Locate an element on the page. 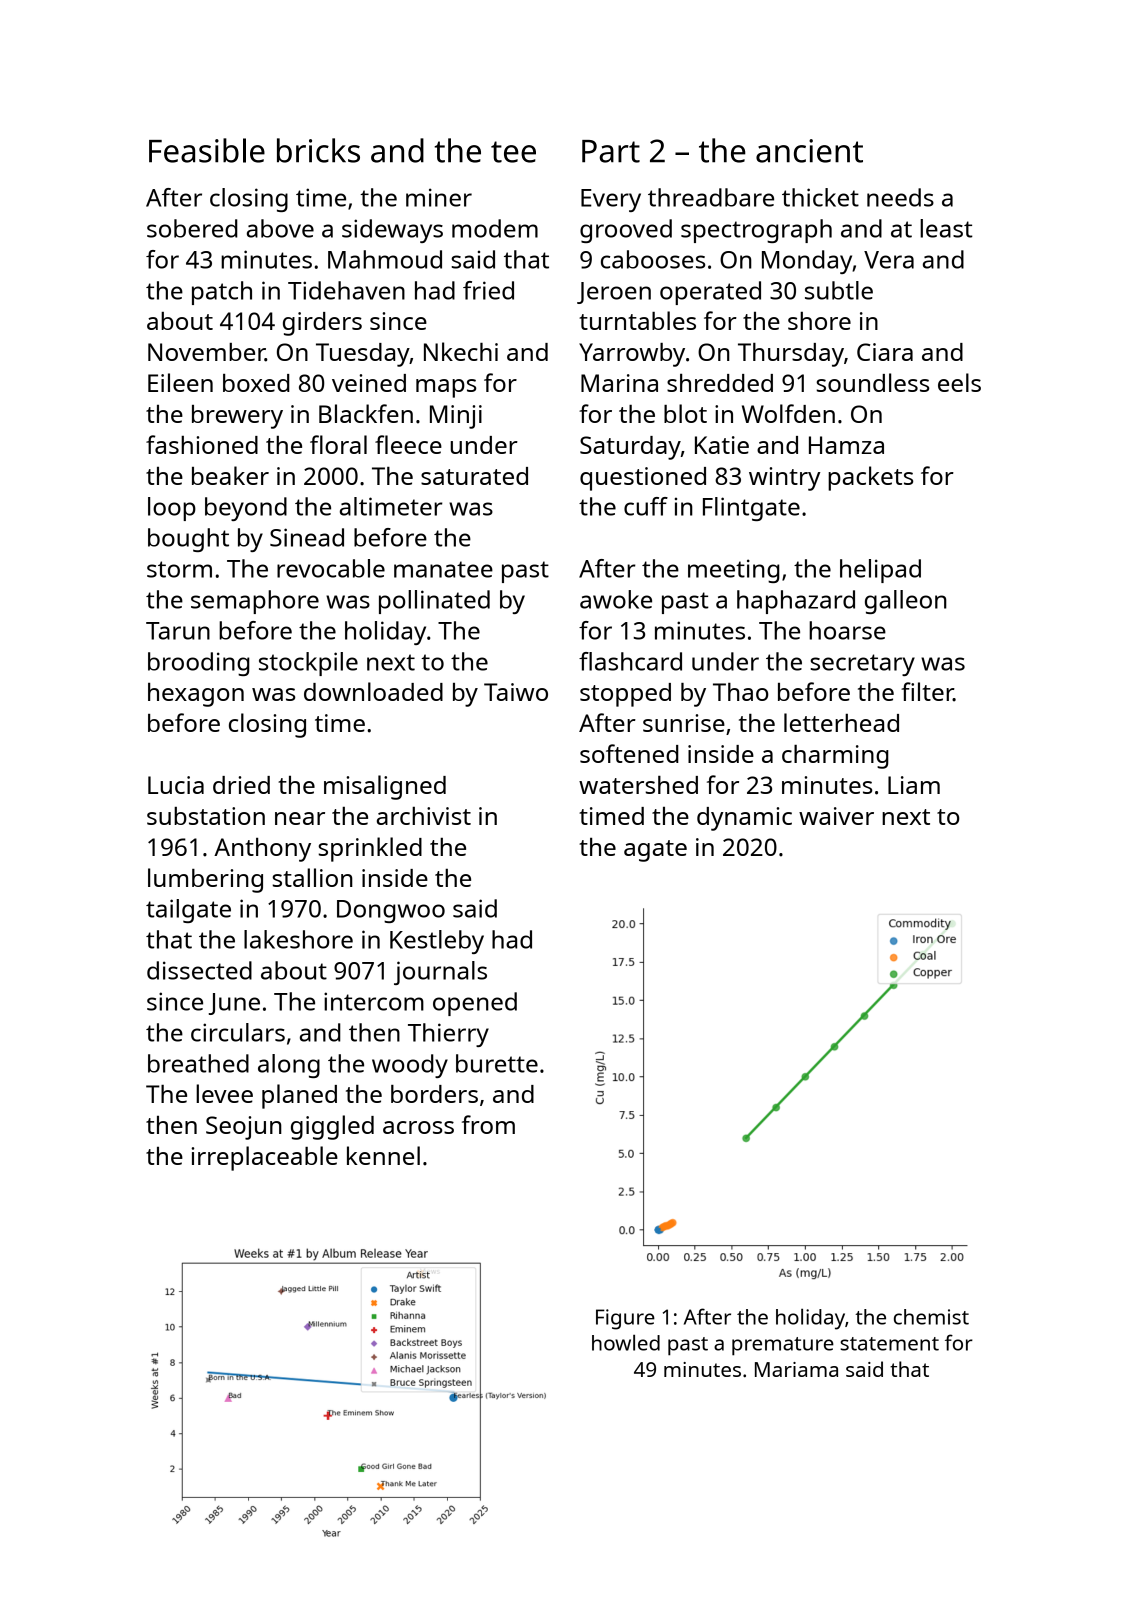  irreplaceable is located at coordinates (264, 1158).
